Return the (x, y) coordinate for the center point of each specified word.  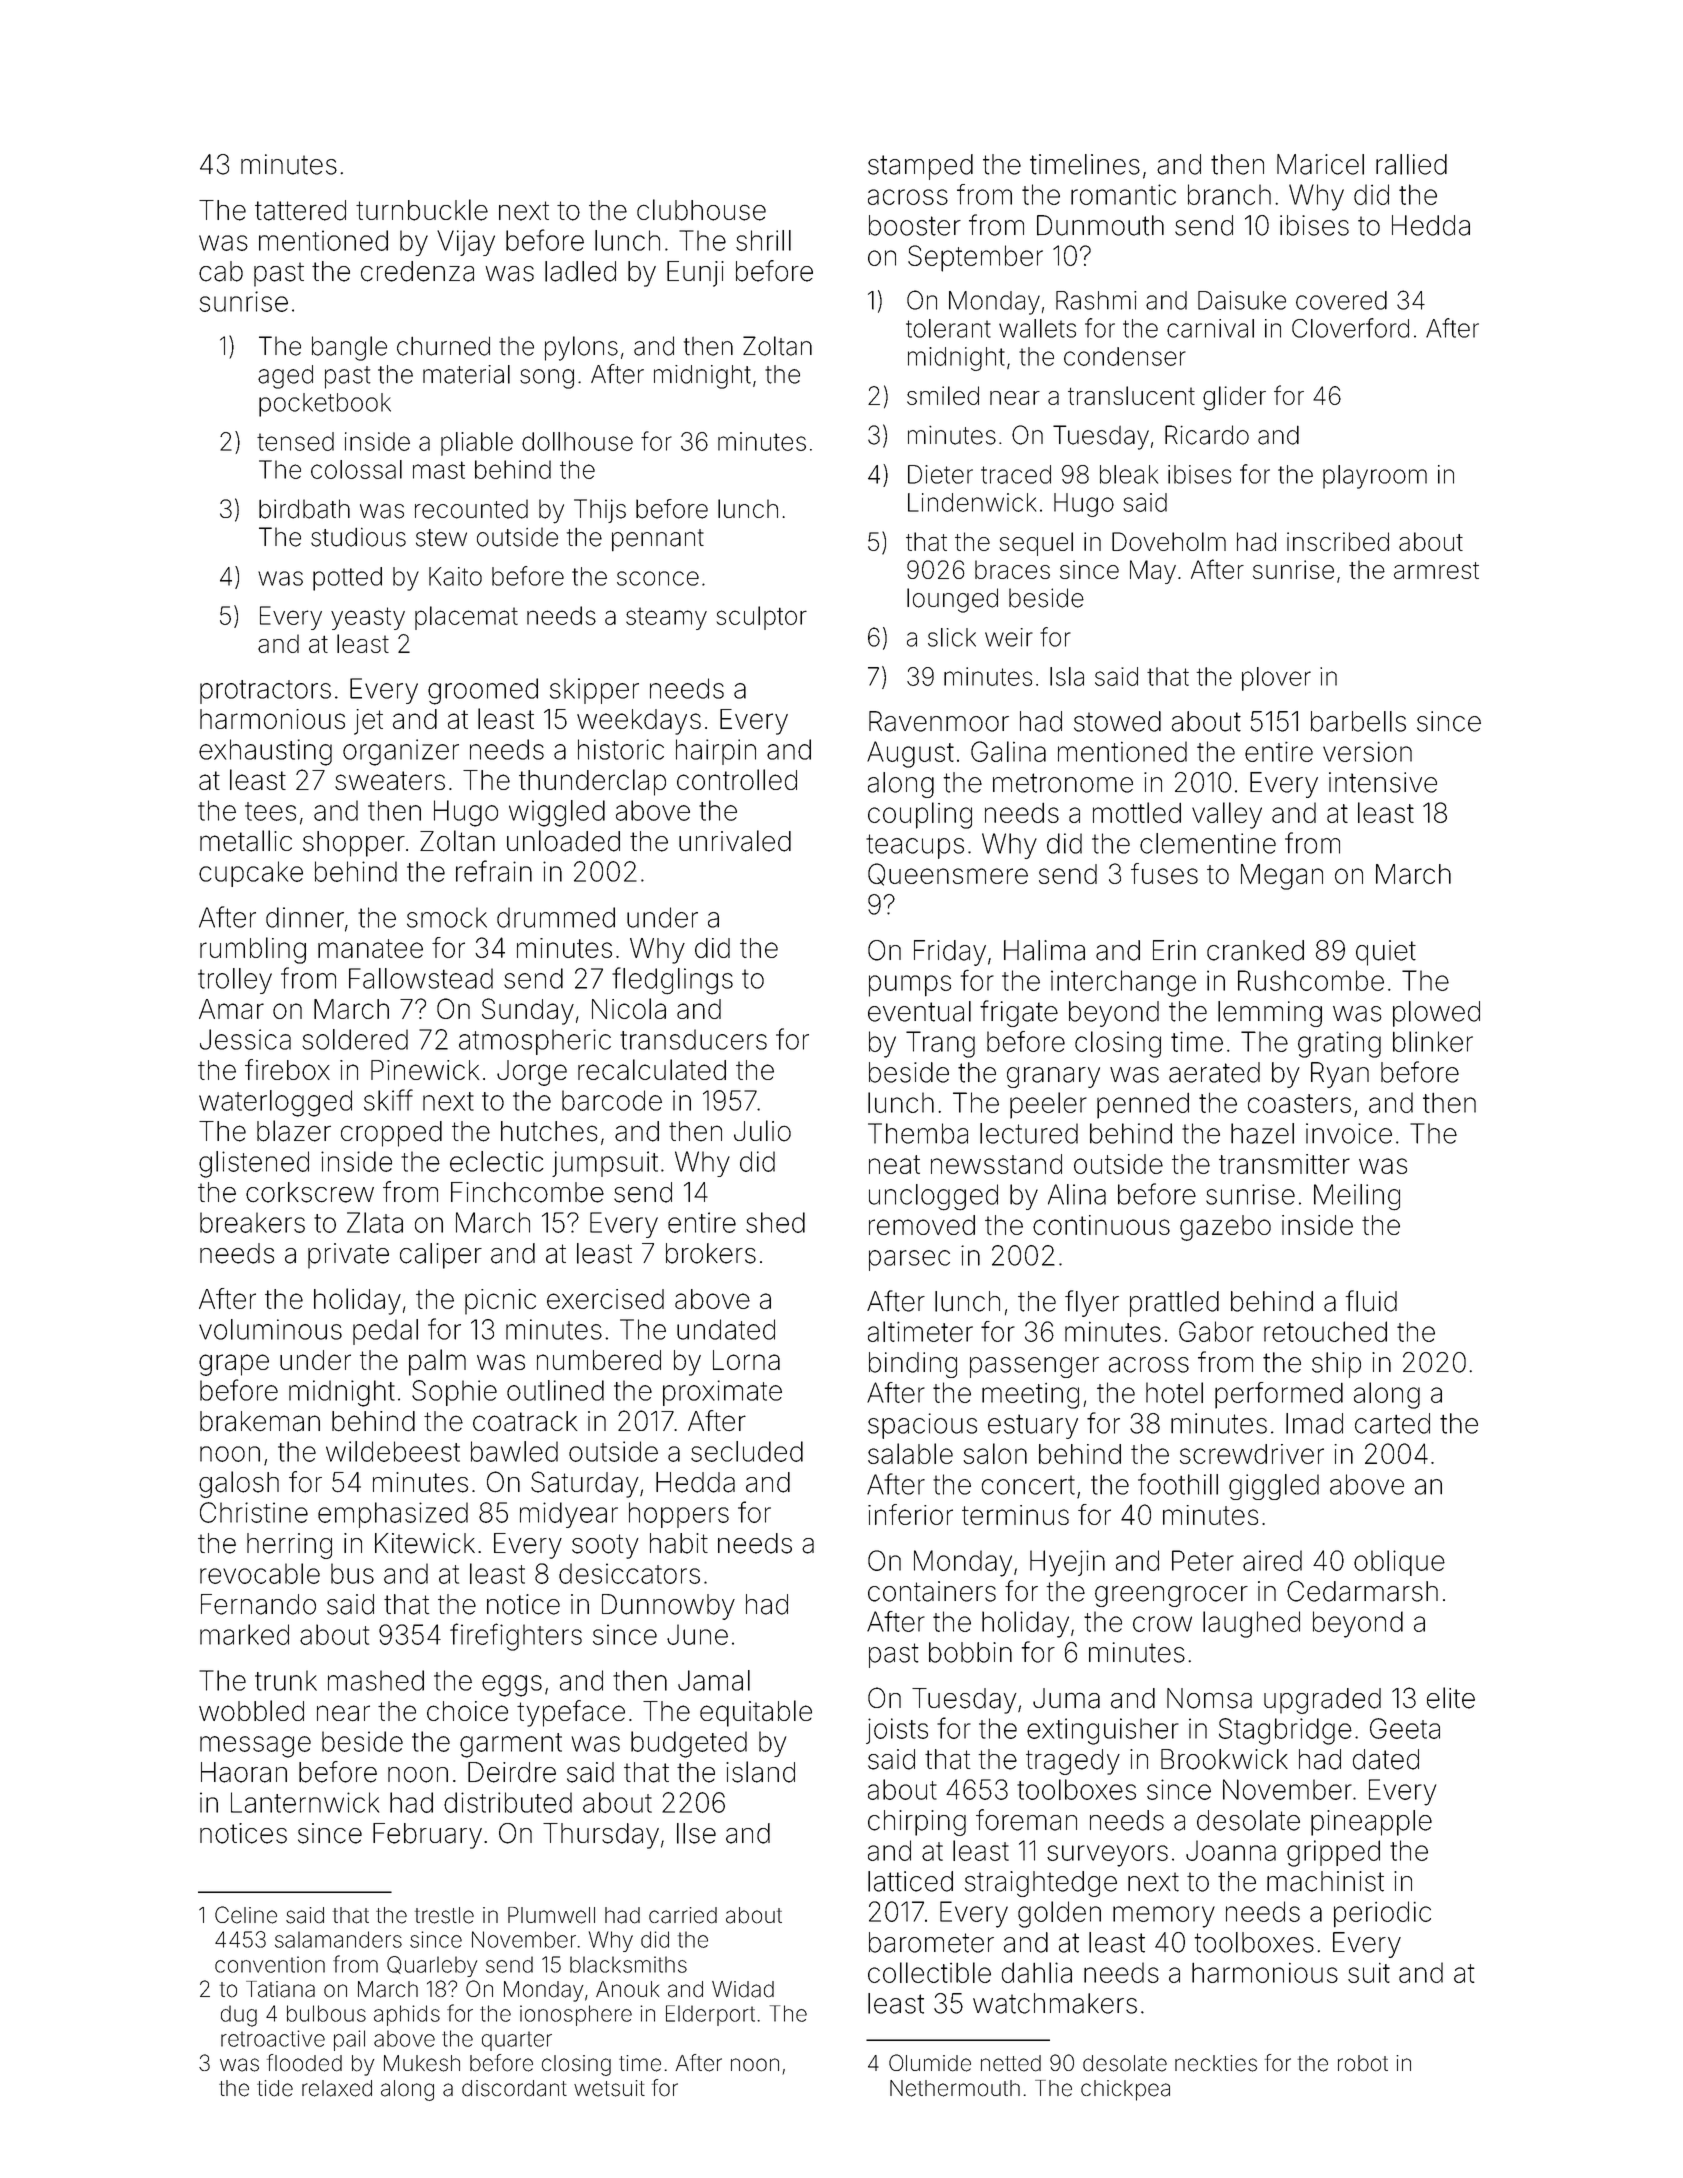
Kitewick (425, 1543)
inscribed (1338, 541)
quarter (517, 2041)
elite (1451, 1698)
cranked (1255, 950)
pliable (477, 444)
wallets (1037, 328)
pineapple (1371, 1823)
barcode (612, 1100)
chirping (917, 1823)
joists (897, 1731)
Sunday (528, 1011)
